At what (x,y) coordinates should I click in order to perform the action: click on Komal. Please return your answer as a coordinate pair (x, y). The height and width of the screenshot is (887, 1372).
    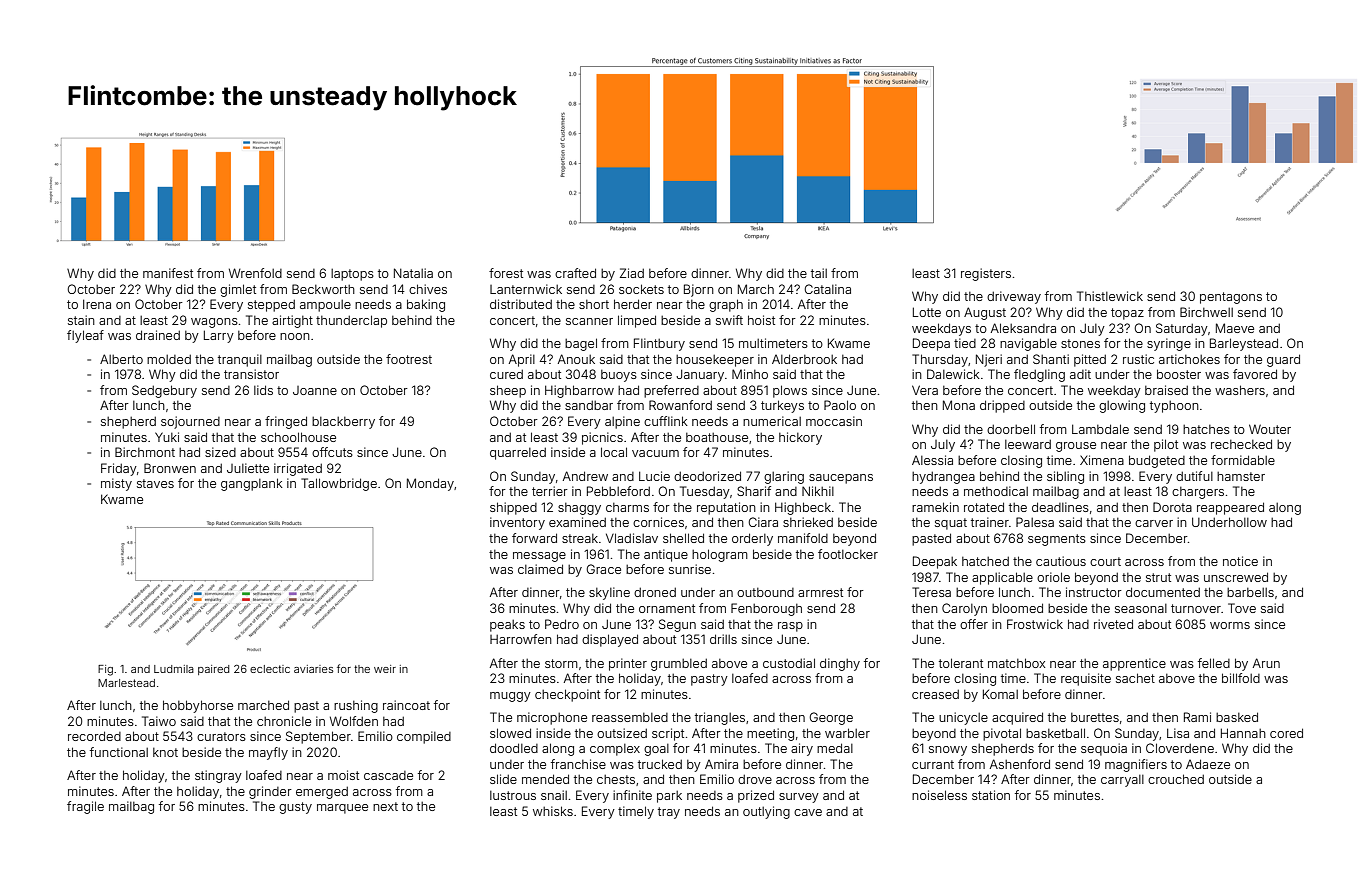
    Looking at the image, I should click on (1000, 694).
